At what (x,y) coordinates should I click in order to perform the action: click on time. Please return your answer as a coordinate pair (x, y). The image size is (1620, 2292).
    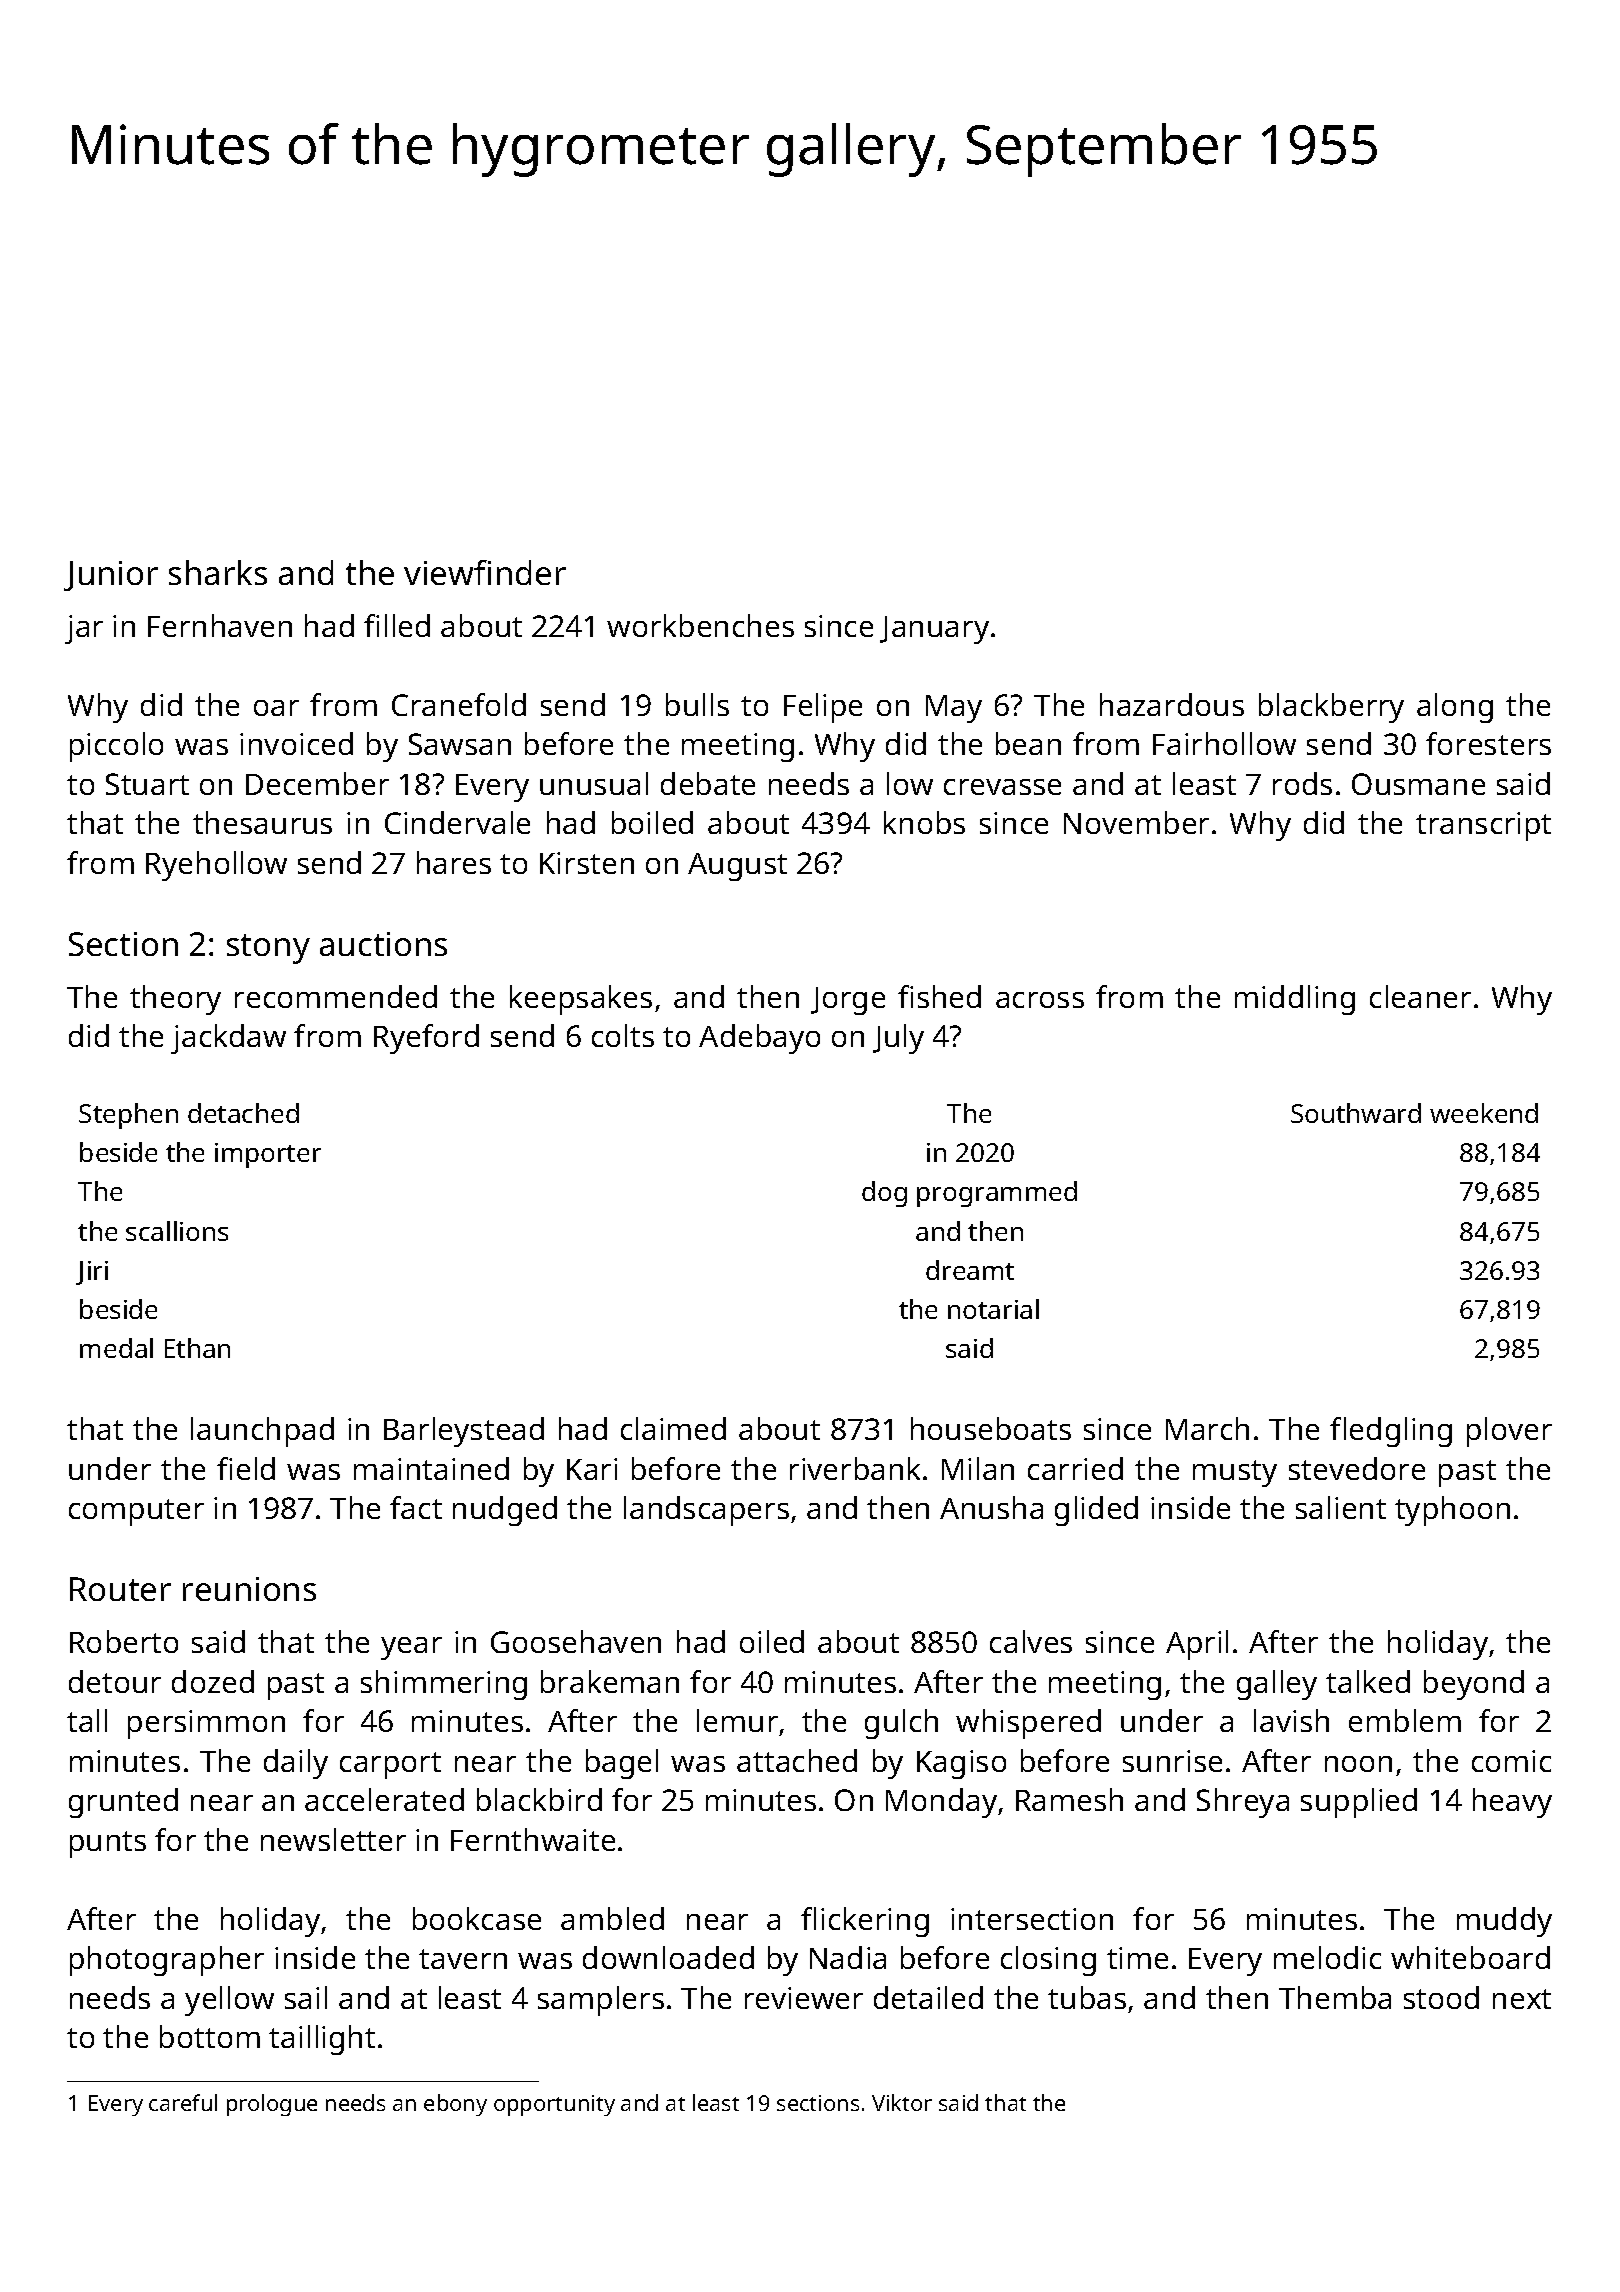
    Looking at the image, I should click on (1137, 1958).
